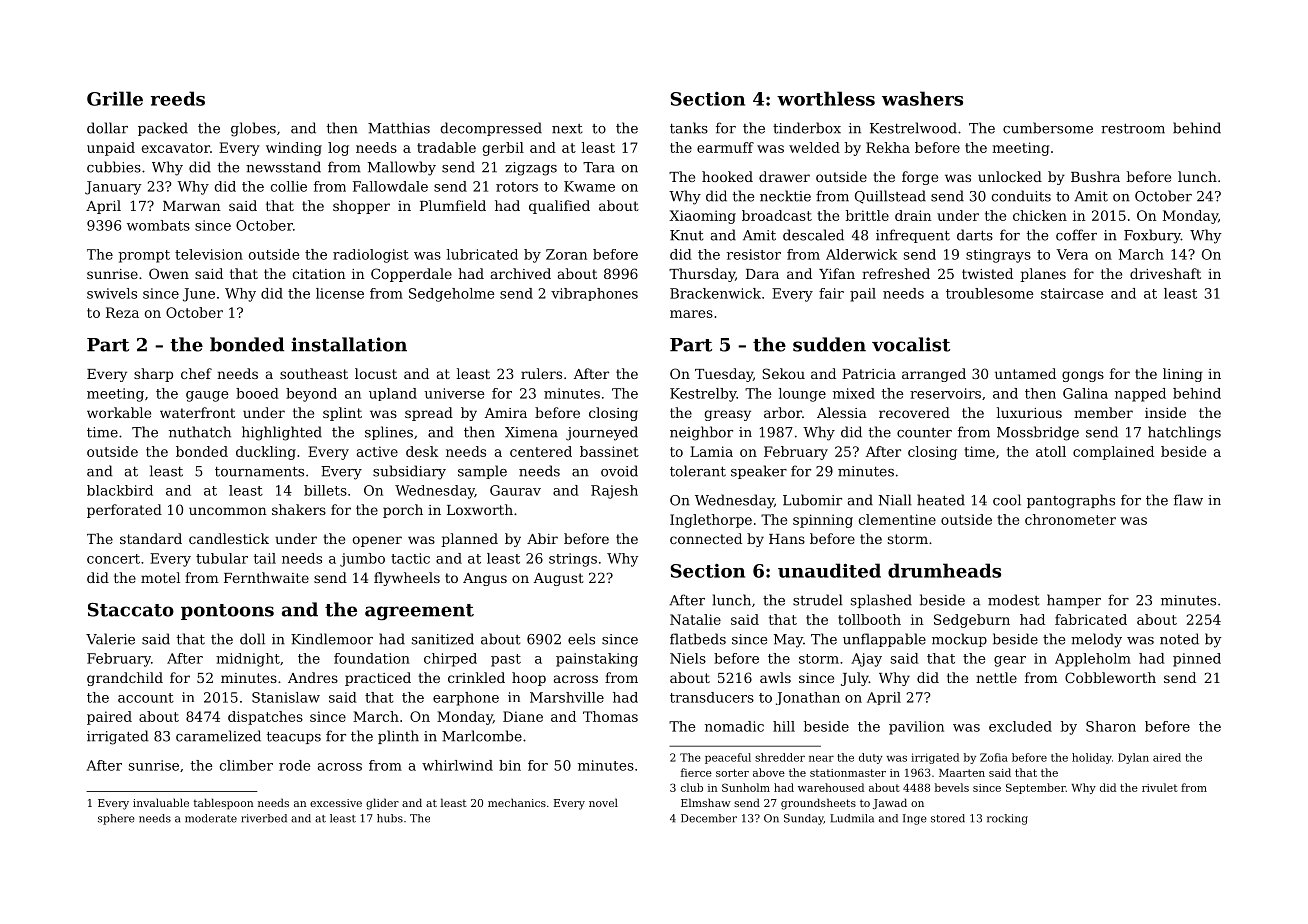  I want to click on caramelized, so click(218, 736).
